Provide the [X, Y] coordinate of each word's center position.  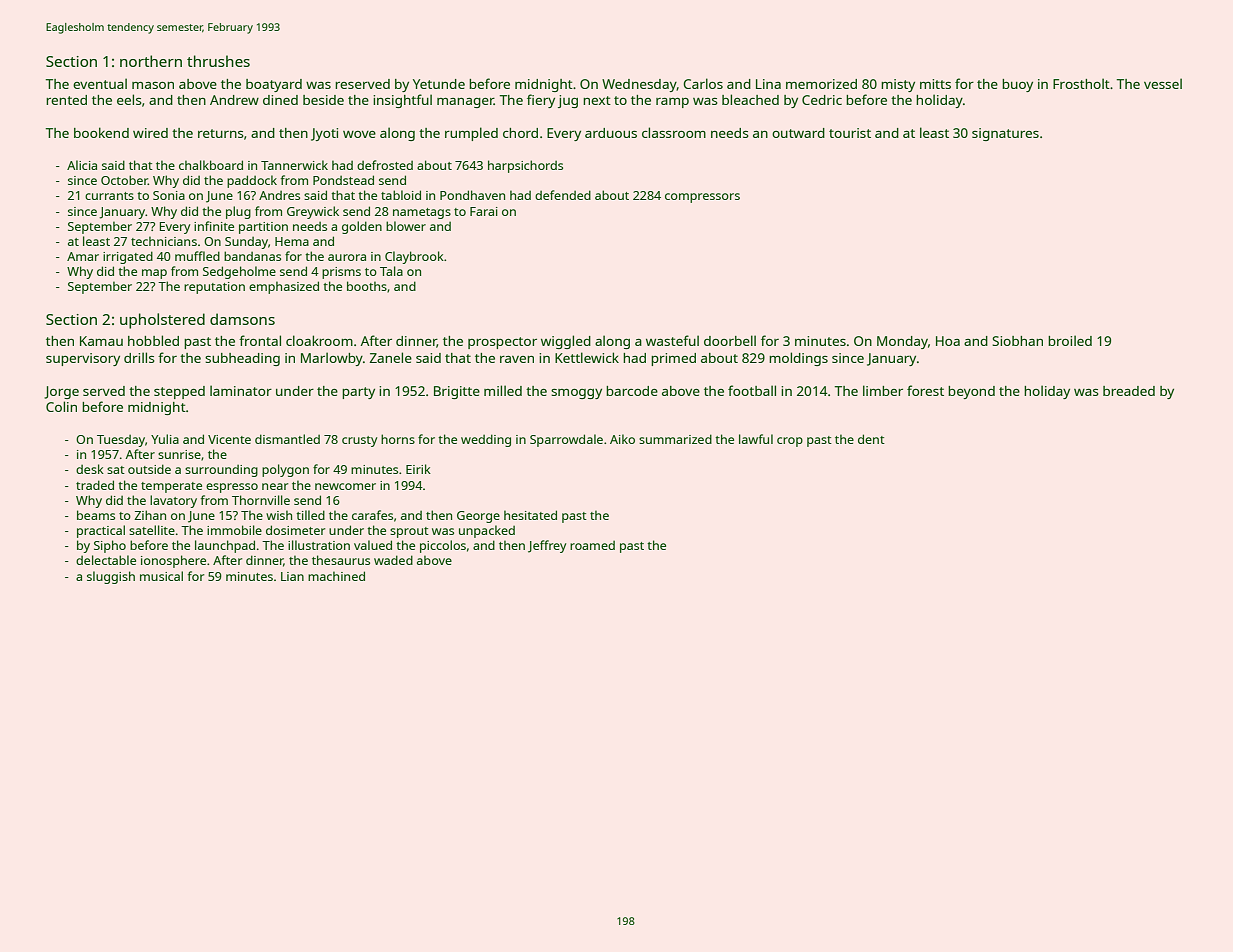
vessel [1163, 83]
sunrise [179, 454]
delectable [106, 560]
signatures [1005, 134]
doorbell [730, 340]
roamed [592, 545]
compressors [702, 198]
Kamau [101, 341]
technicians [164, 241]
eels [129, 99]
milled [503, 390]
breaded [1129, 391]
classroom [674, 132]
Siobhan [1017, 341]
